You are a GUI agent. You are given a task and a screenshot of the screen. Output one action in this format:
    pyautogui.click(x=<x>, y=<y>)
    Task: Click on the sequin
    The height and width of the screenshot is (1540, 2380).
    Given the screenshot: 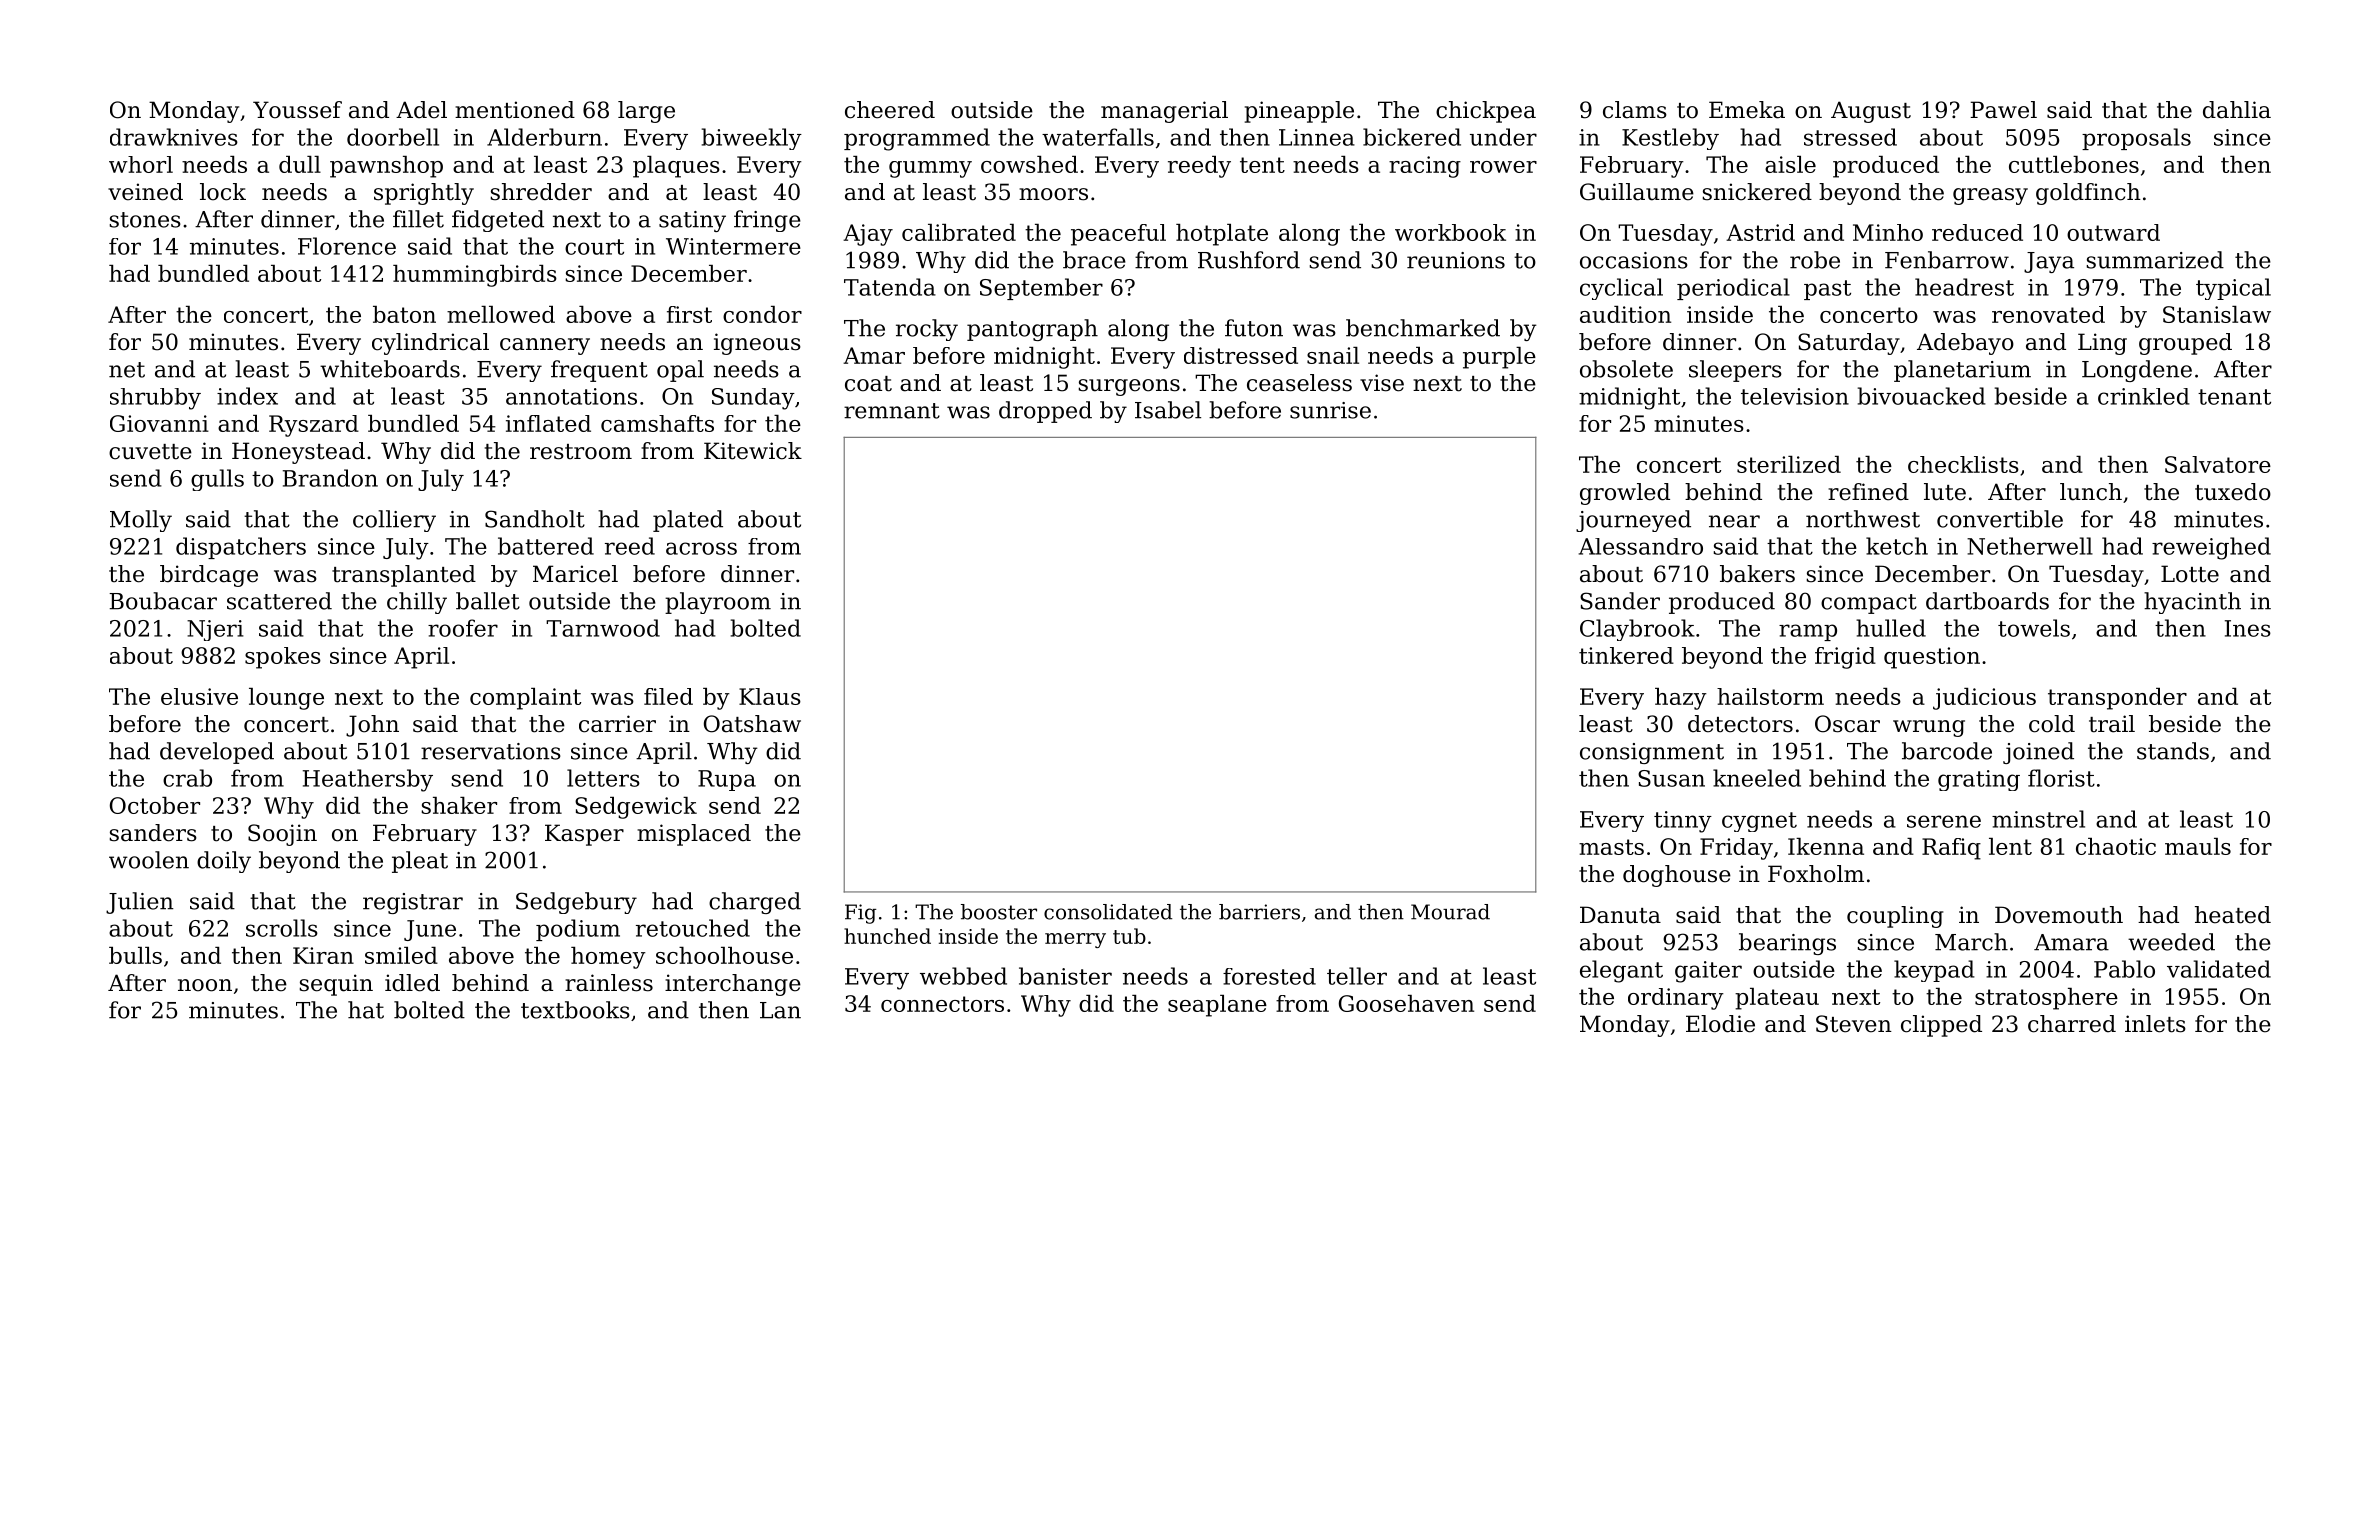 What is the action you would take?
    pyautogui.click(x=336, y=985)
